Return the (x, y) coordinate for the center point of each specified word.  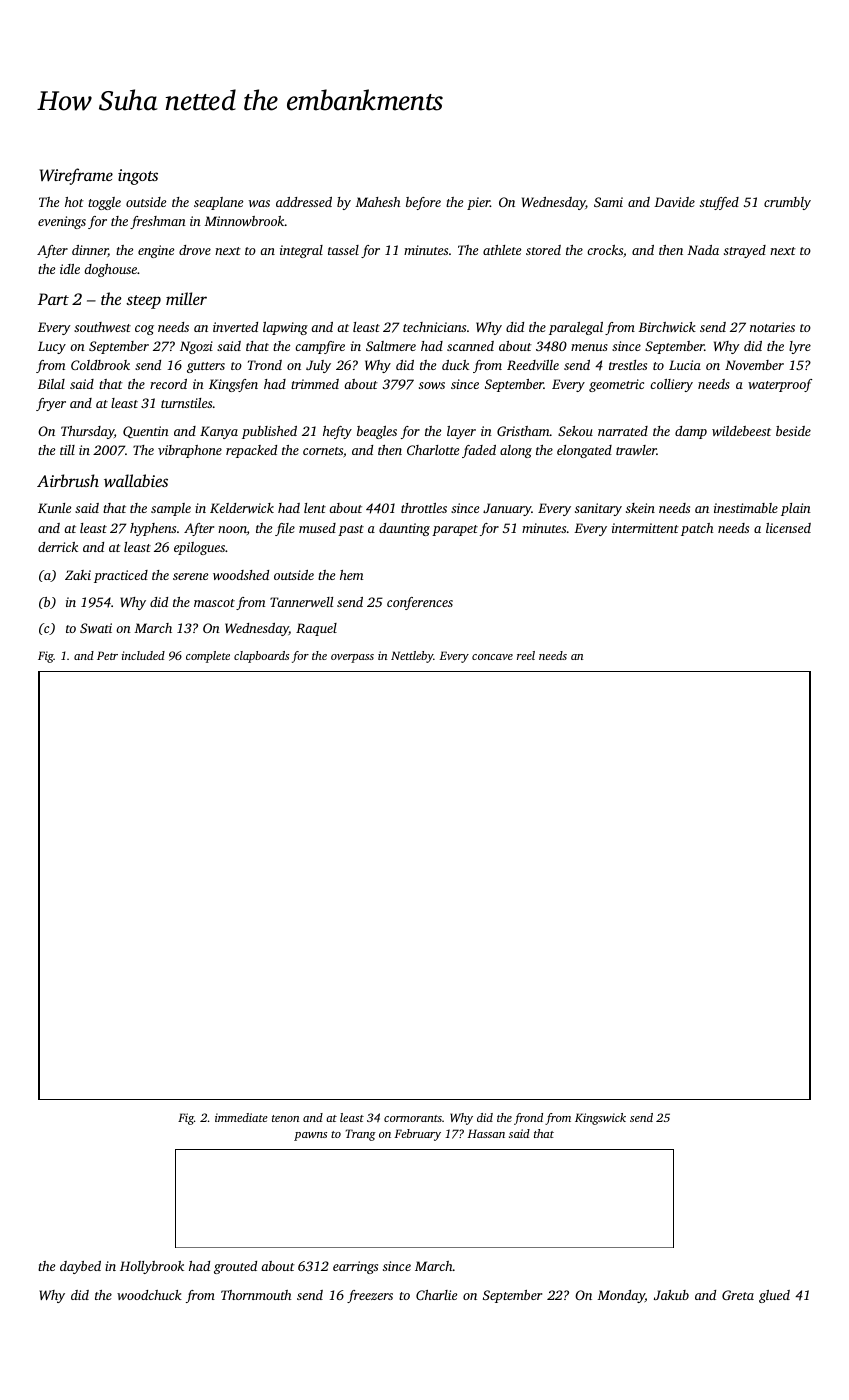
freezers (370, 1296)
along (516, 451)
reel (526, 655)
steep (143, 302)
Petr (107, 655)
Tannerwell (301, 602)
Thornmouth (256, 1295)
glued (774, 1296)
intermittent (645, 528)
